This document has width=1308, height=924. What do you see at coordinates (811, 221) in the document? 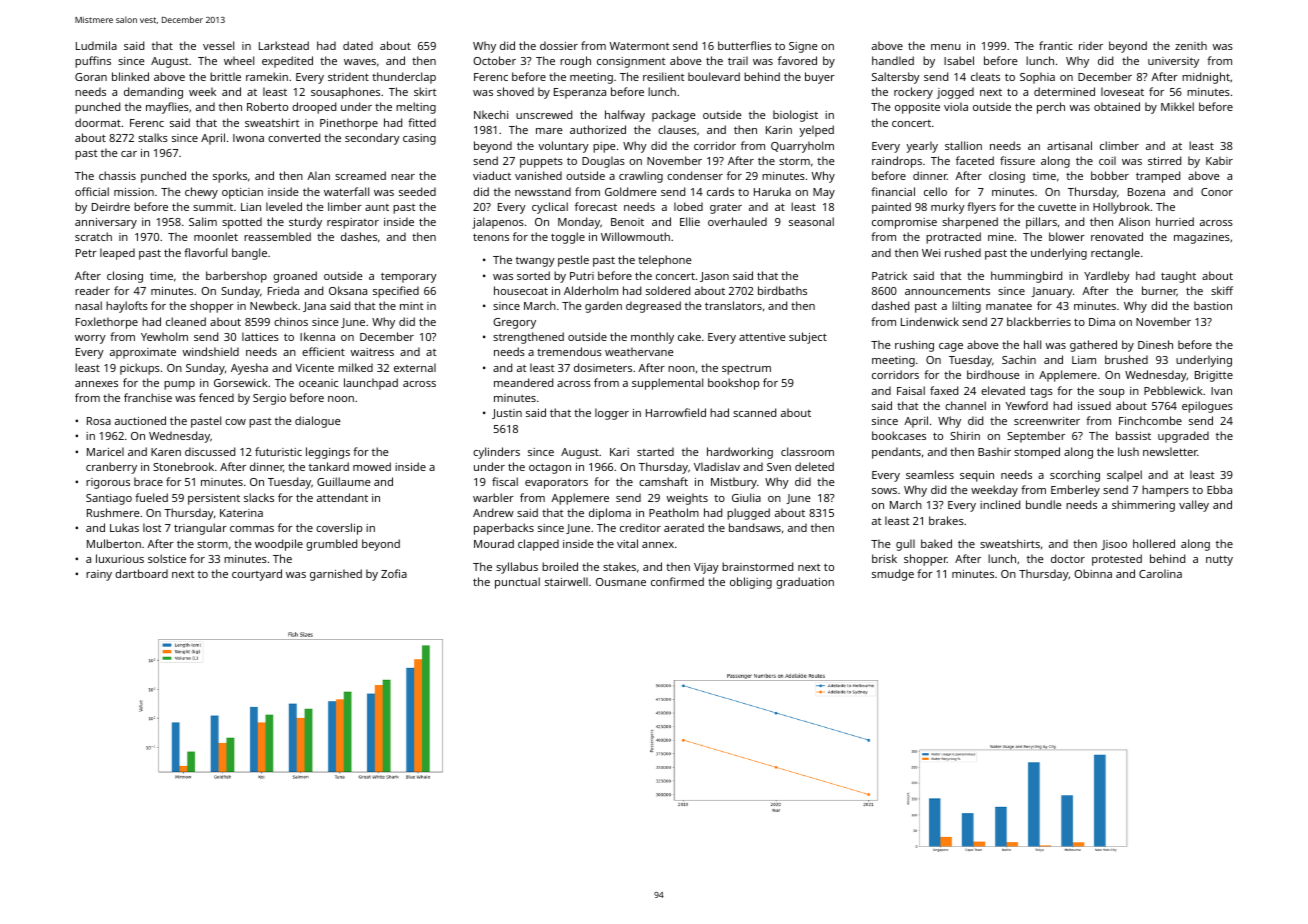
I see `seasonal` at bounding box center [811, 221].
